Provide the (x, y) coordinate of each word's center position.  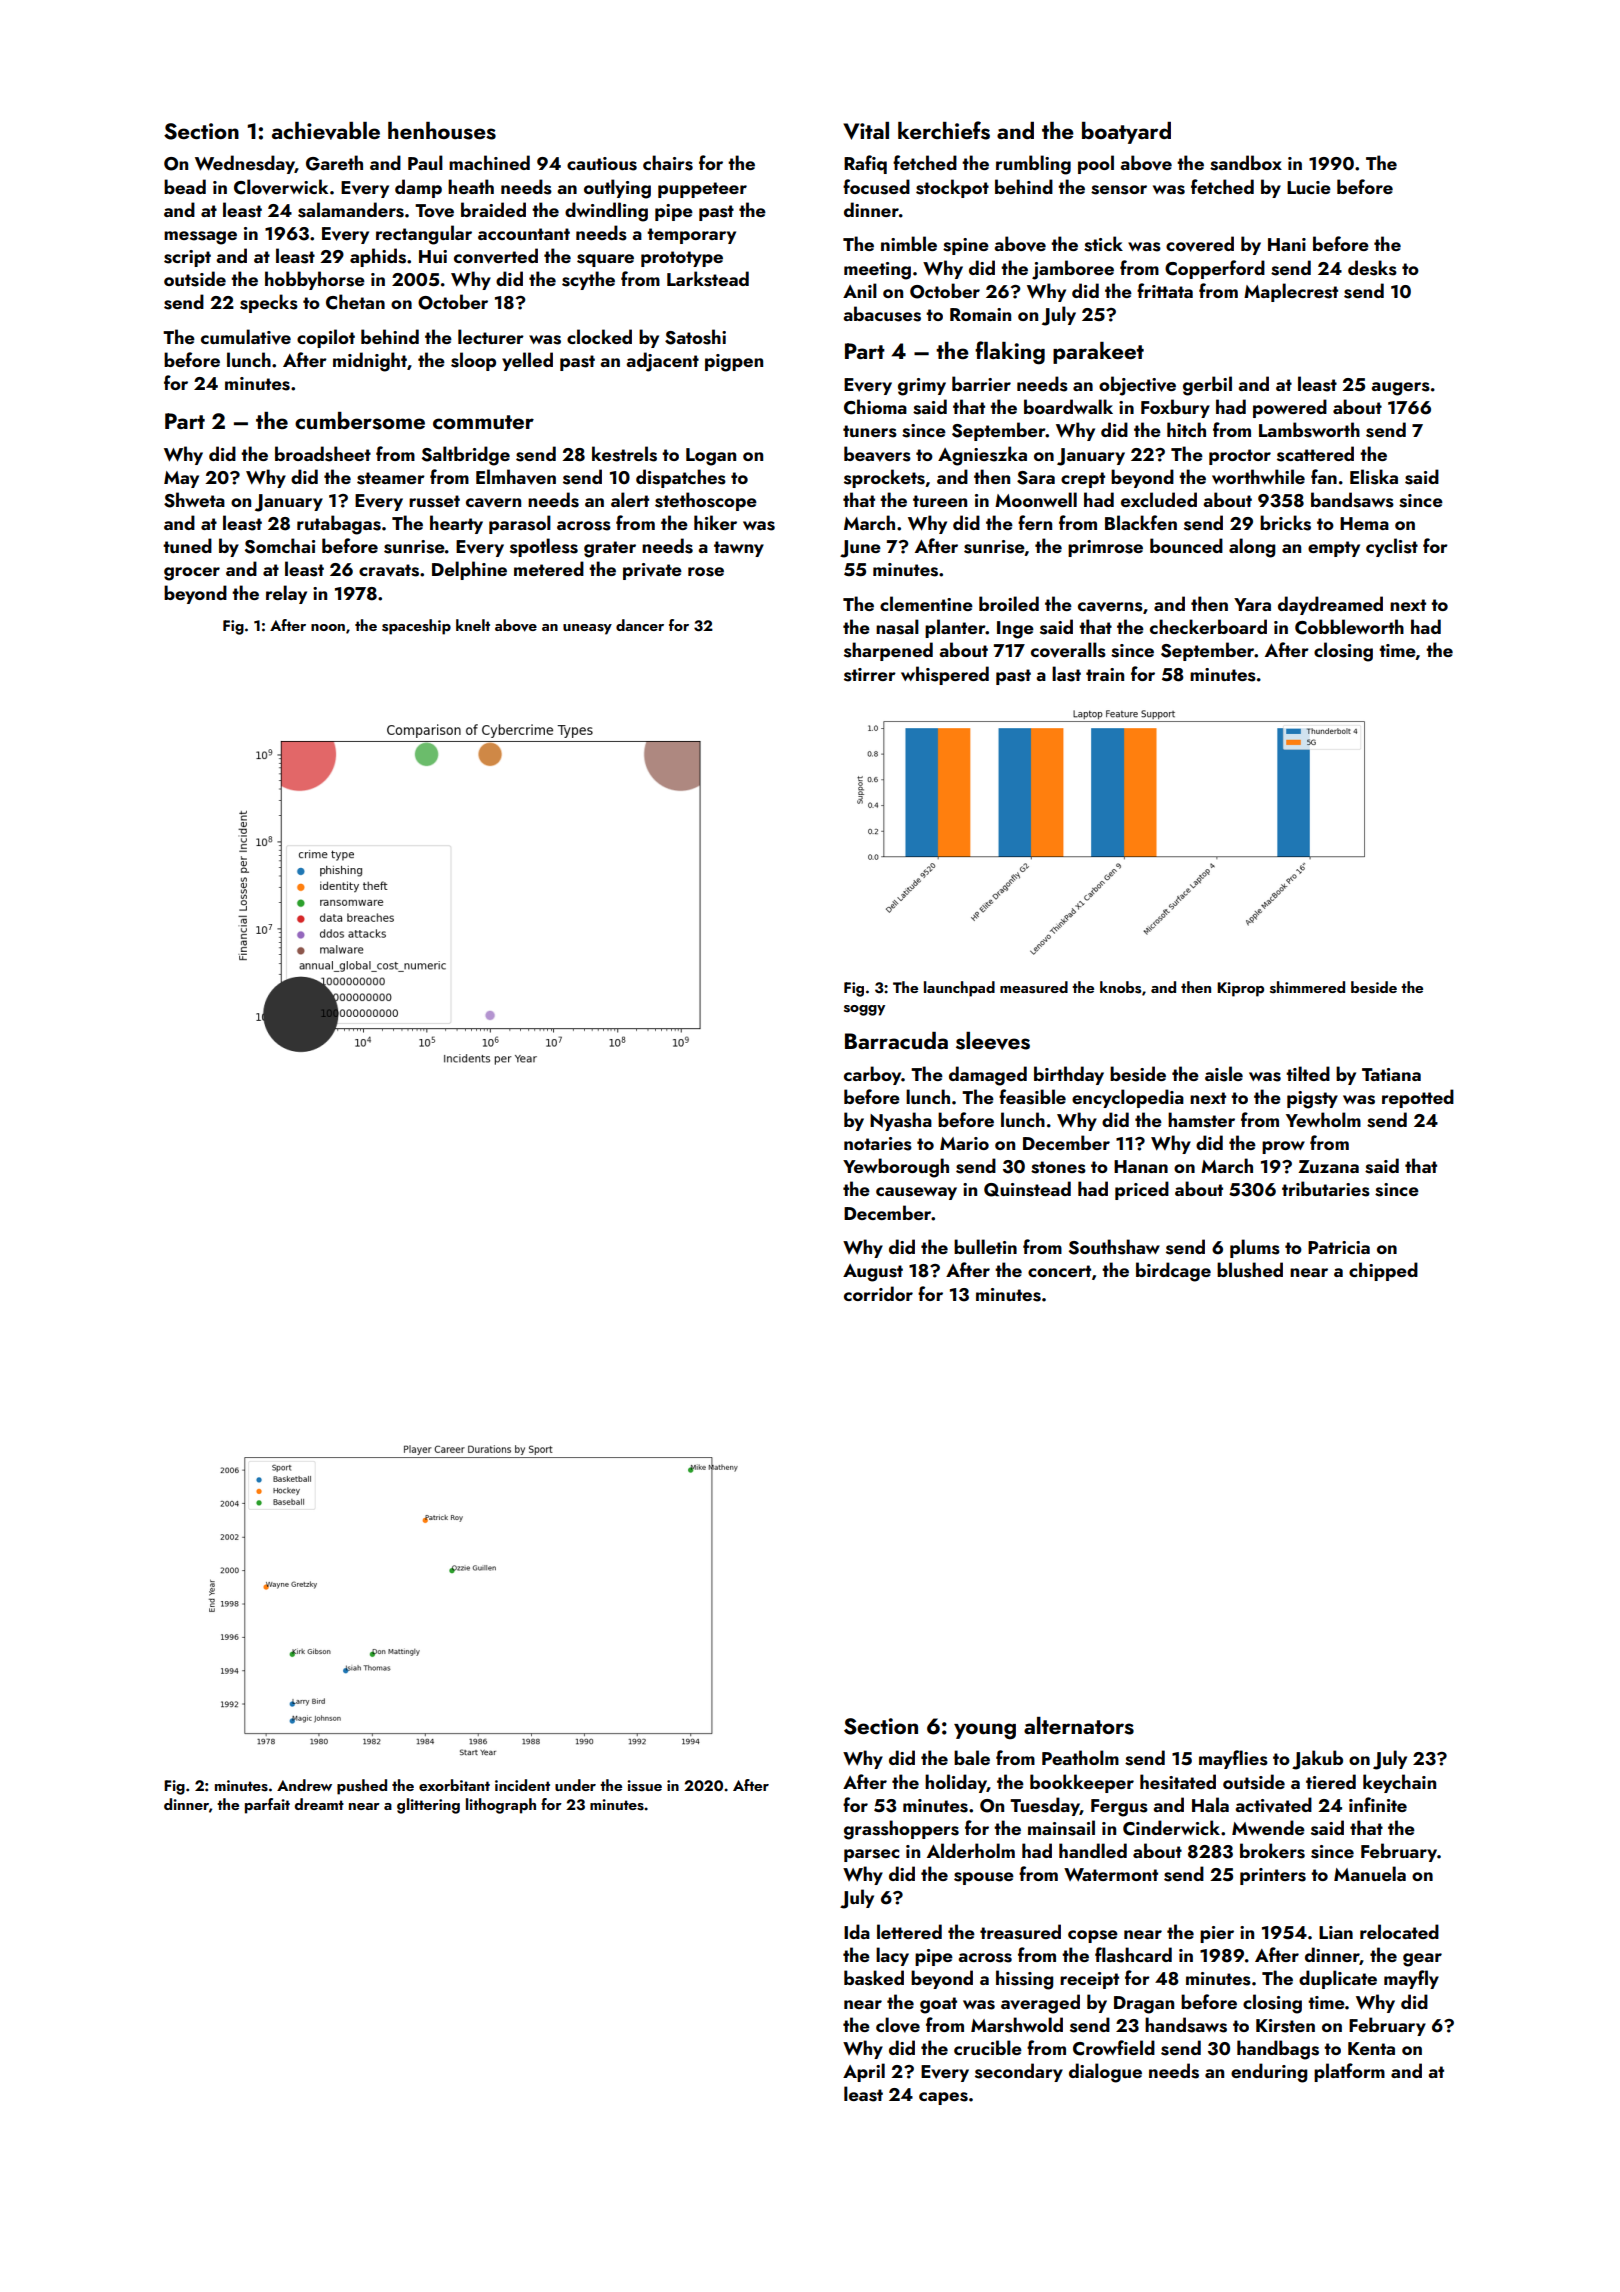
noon (328, 627)
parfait (267, 1806)
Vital (866, 131)
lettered (909, 1931)
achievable (326, 131)
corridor (878, 1293)
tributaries (1326, 1189)
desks (1372, 268)
